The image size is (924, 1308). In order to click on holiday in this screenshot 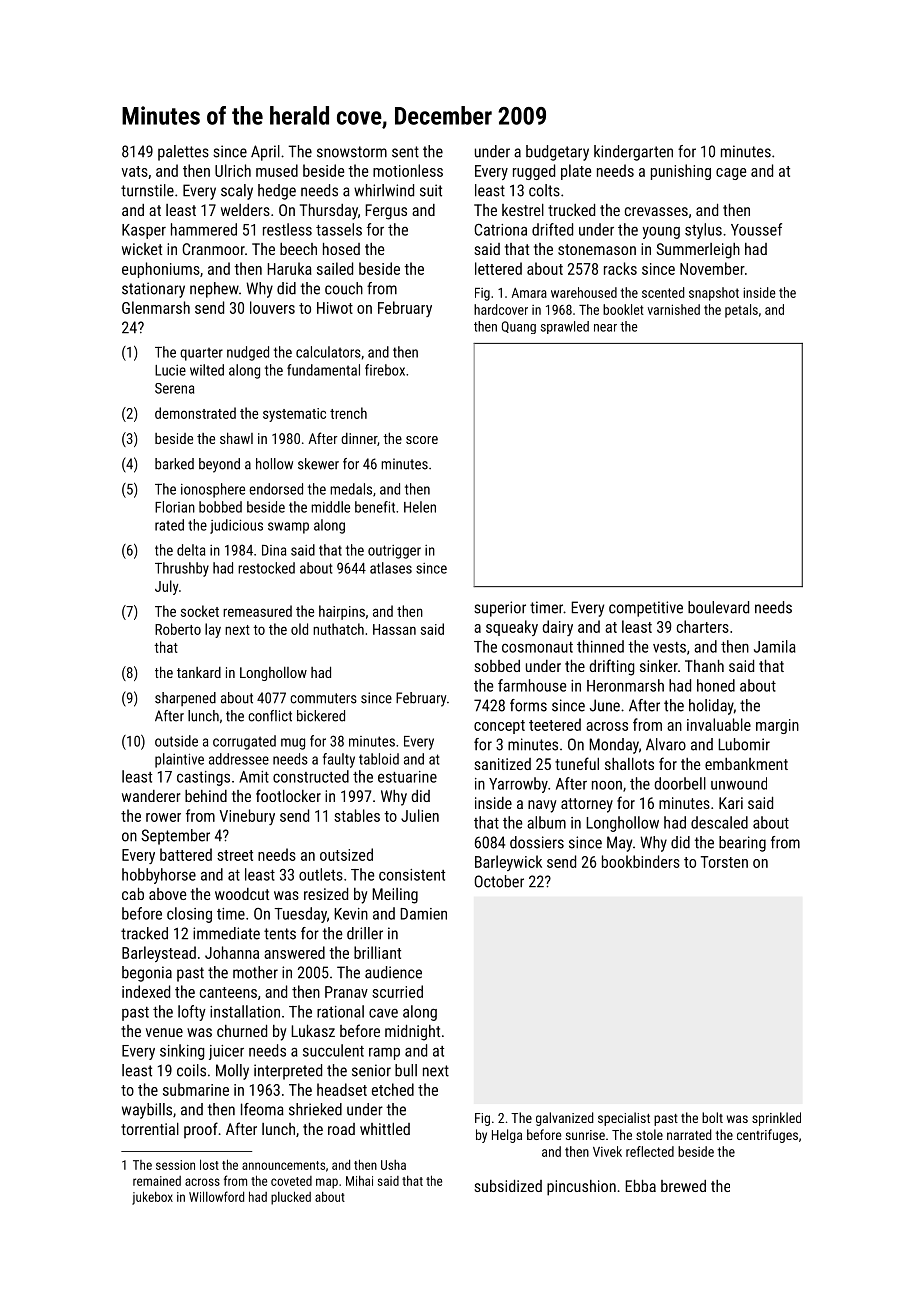, I will do `click(711, 707)`.
